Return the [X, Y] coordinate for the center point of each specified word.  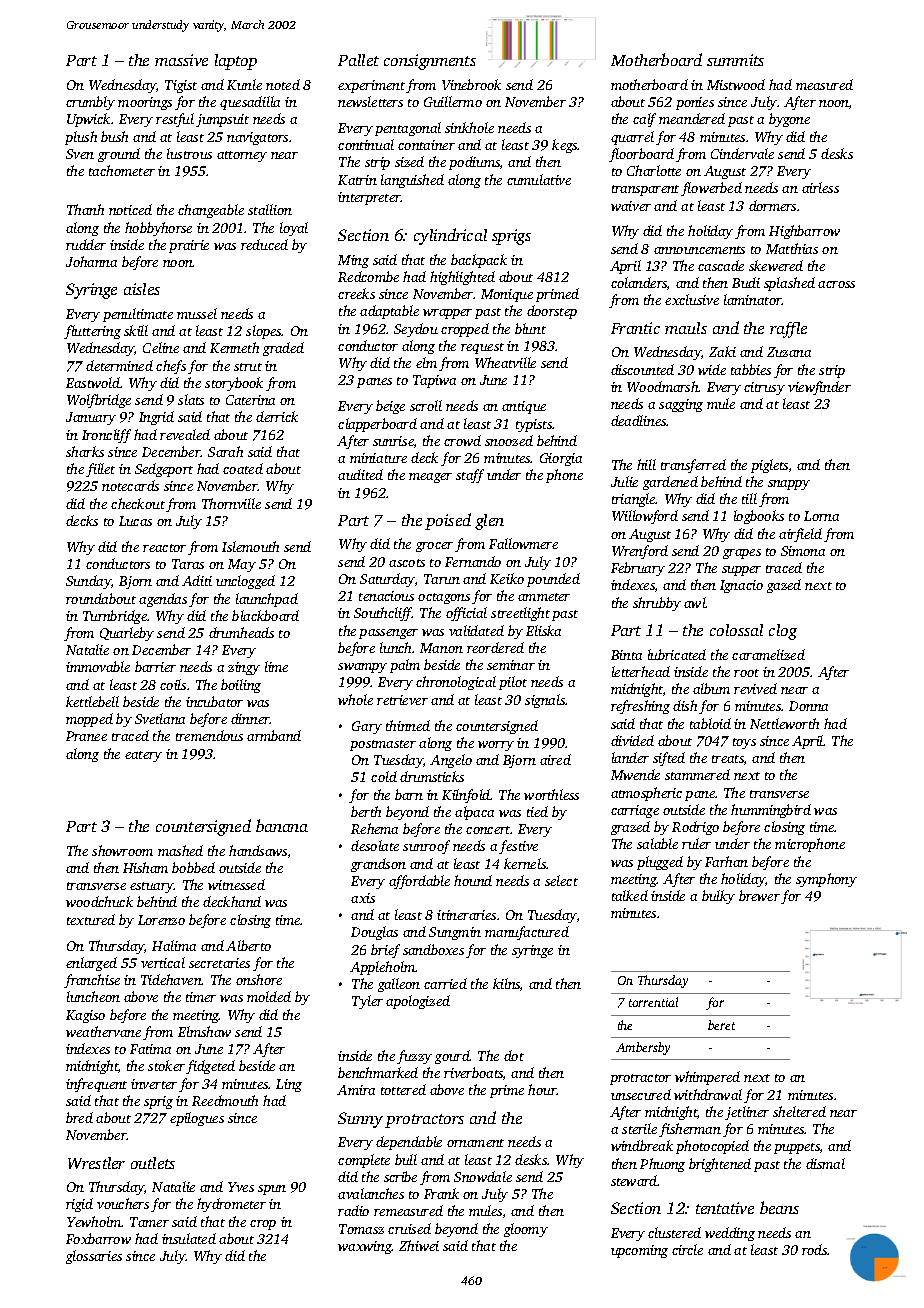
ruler [696, 843]
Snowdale [483, 1176]
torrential [653, 1002]
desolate [375, 845]
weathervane [103, 1031]
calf [644, 120]
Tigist [181, 86]
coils [173, 684]
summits [735, 60]
